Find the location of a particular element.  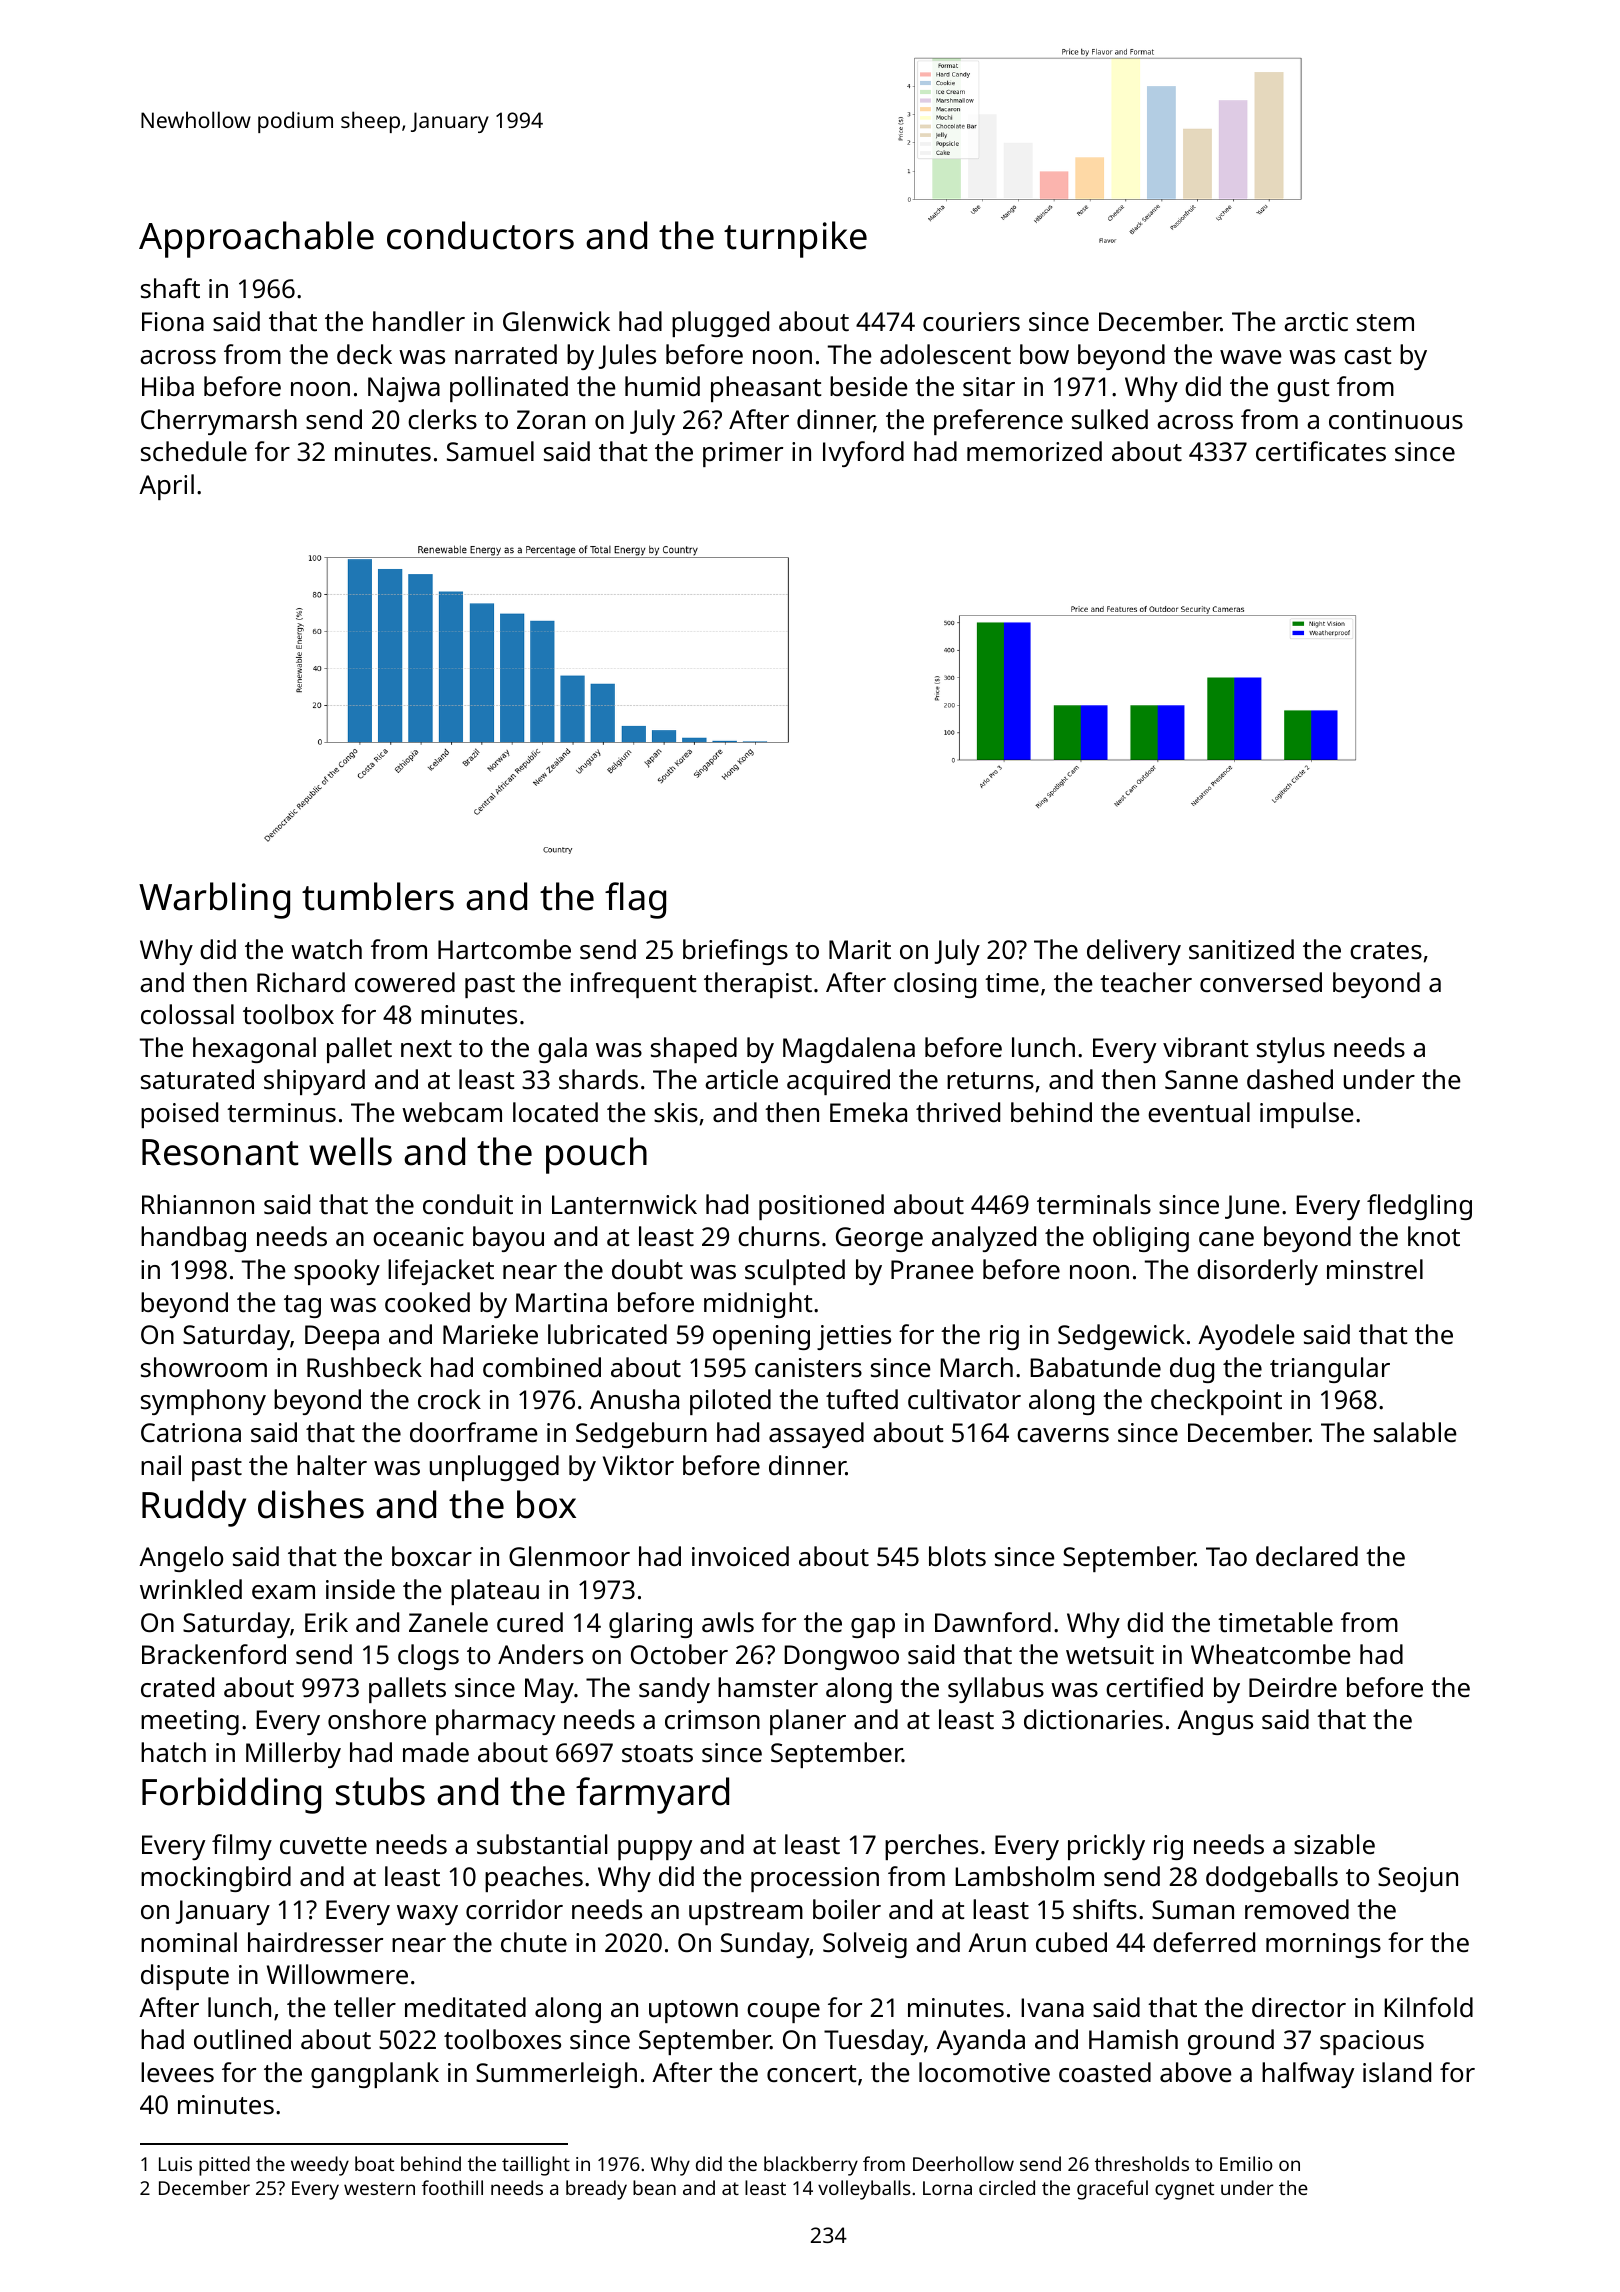

adolescent is located at coordinates (945, 354).
